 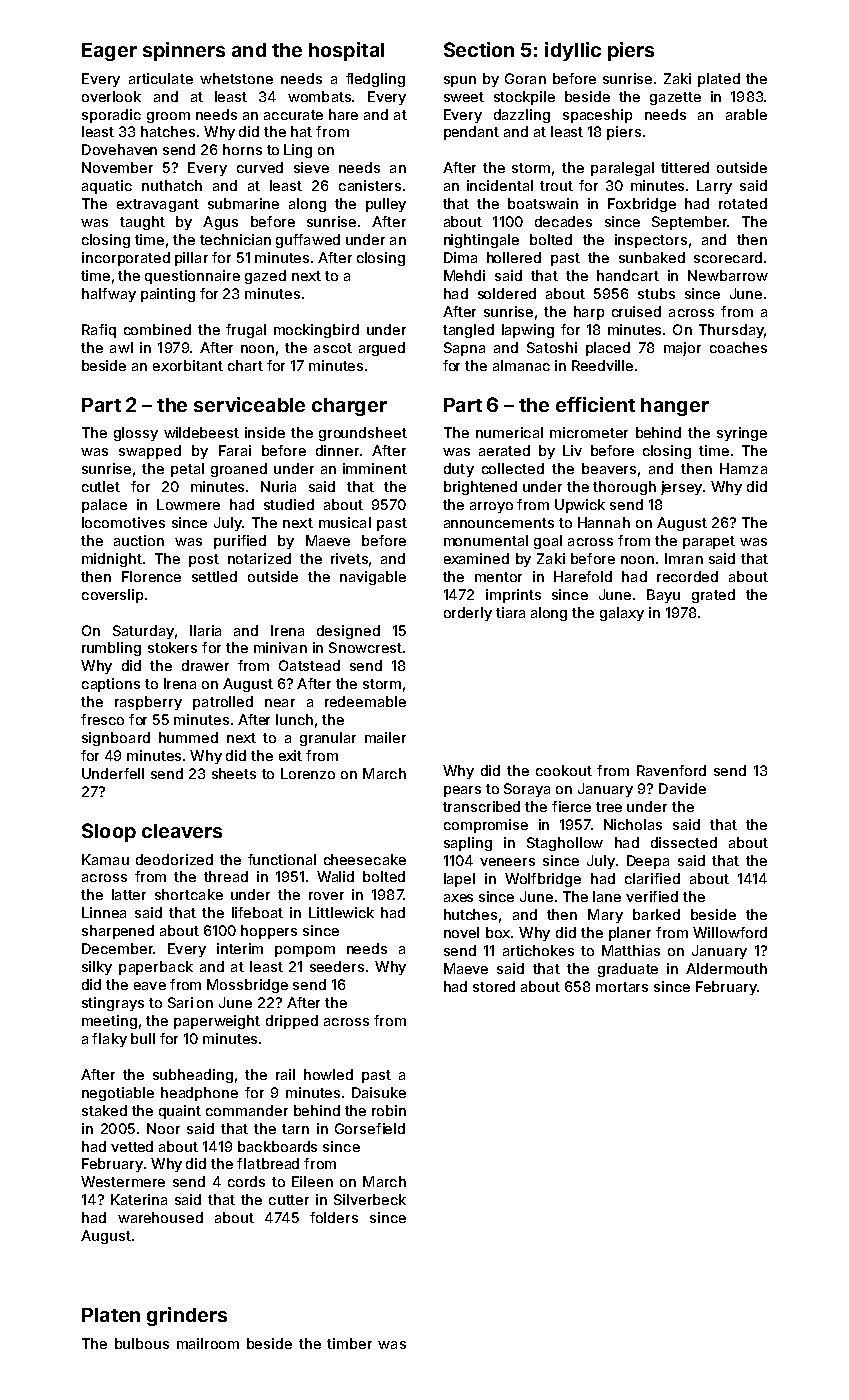 I want to click on novel, so click(x=461, y=932).
